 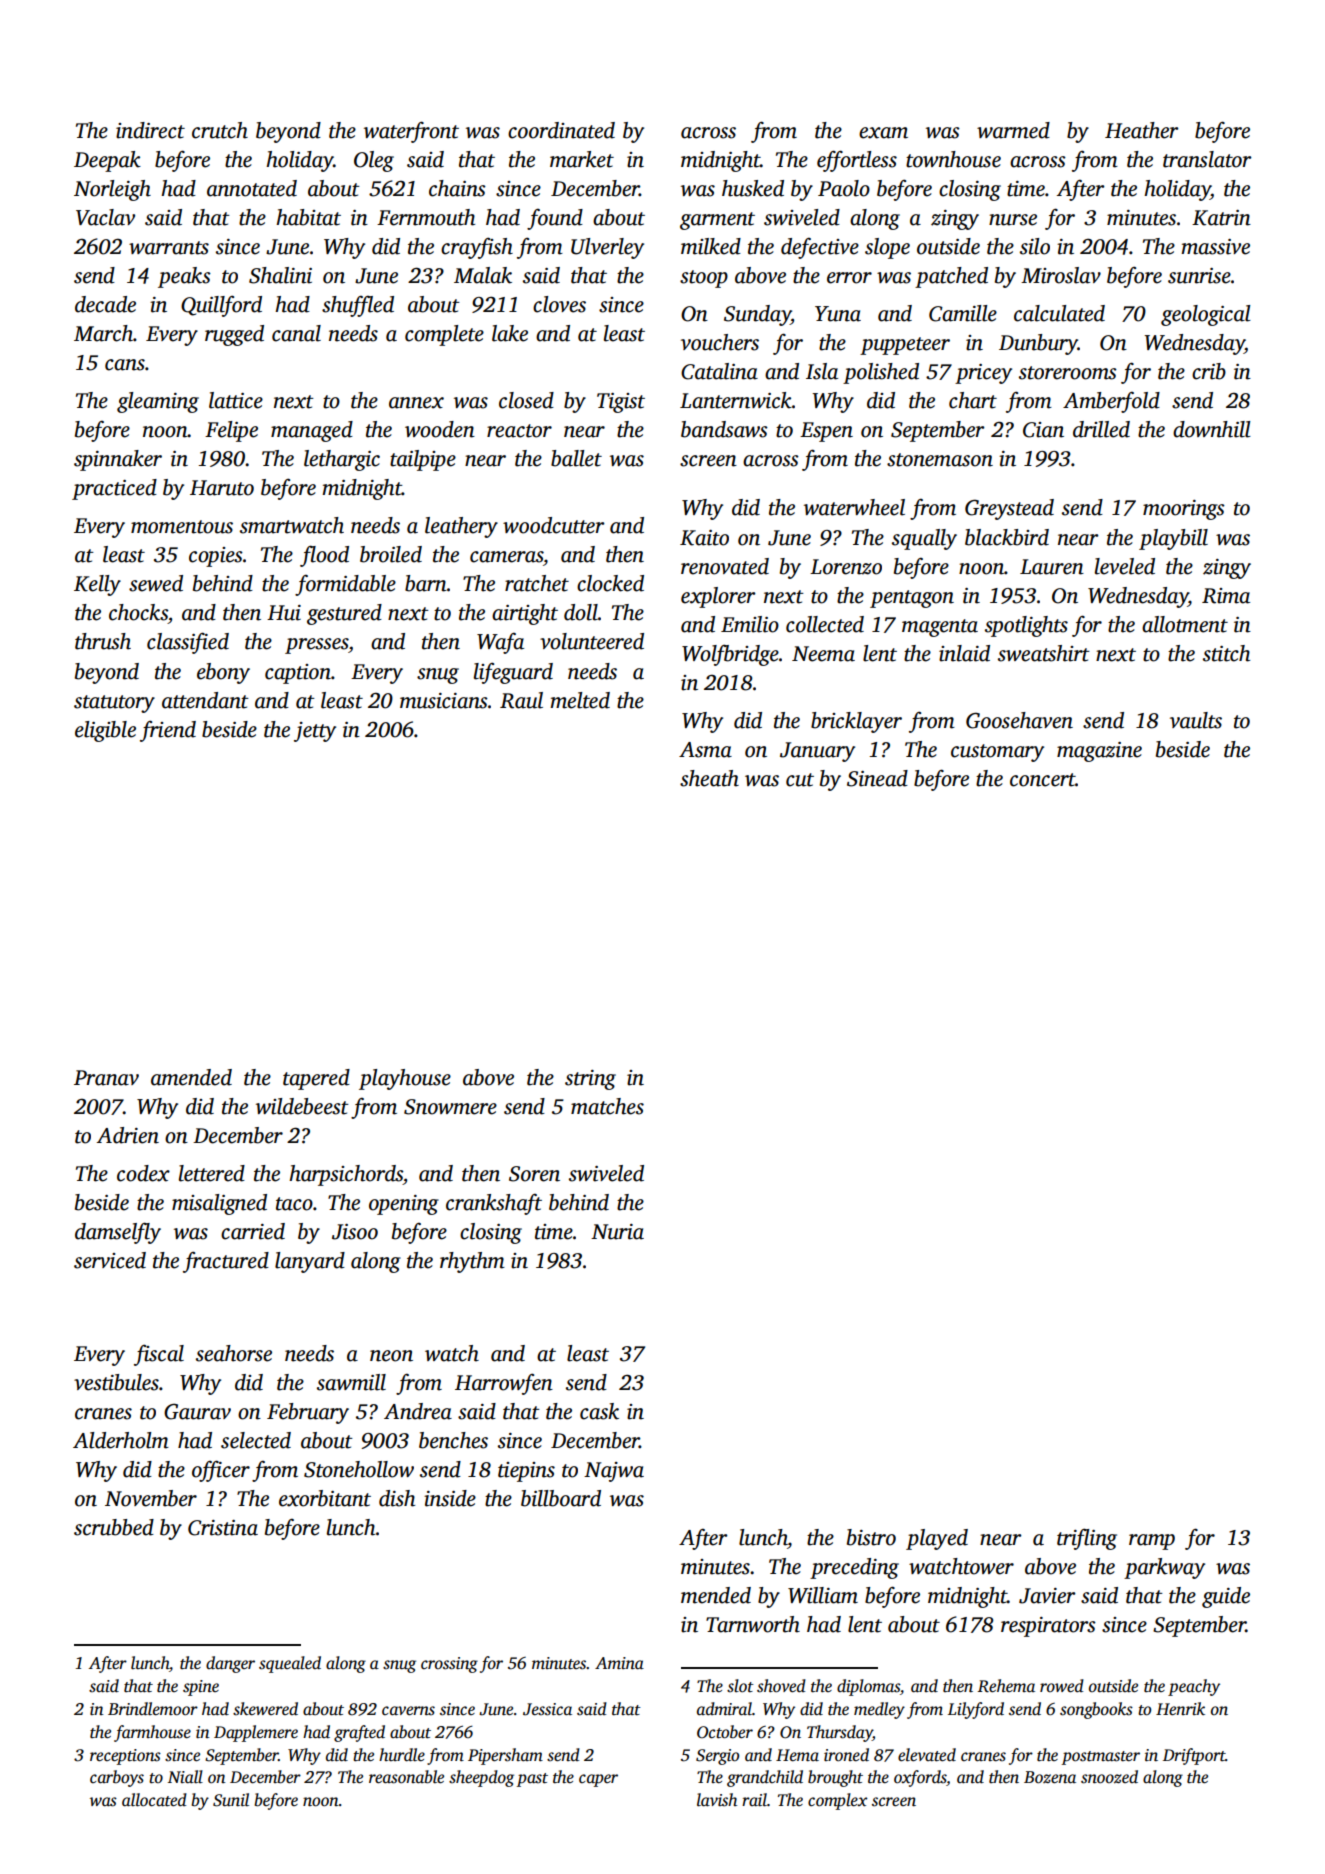 What do you see at coordinates (619, 1663) in the screenshot?
I see `Amina` at bounding box center [619, 1663].
